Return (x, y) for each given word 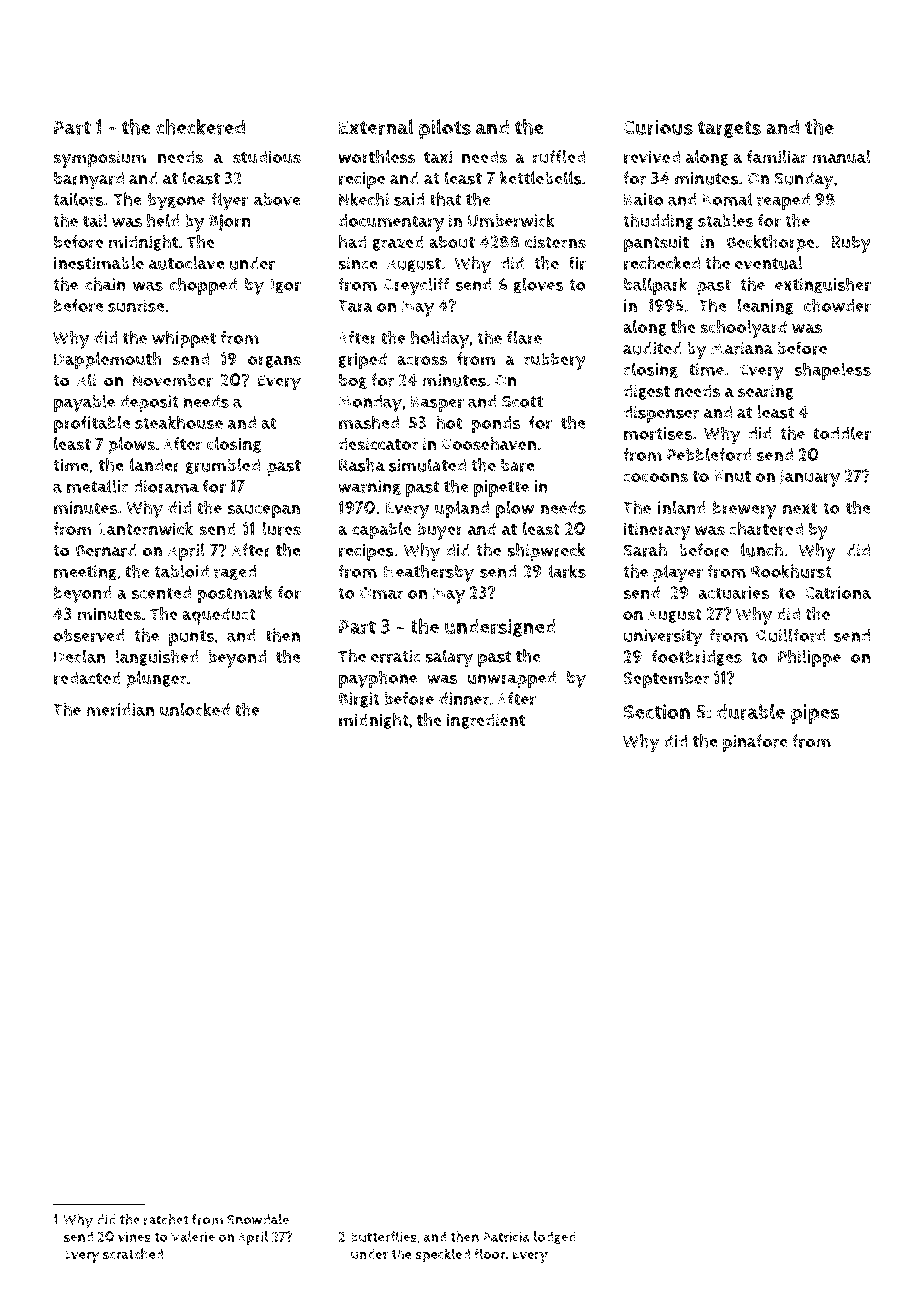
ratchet (166, 1219)
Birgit (359, 700)
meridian (120, 710)
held (163, 220)
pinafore (755, 743)
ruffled (559, 157)
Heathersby (429, 573)
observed (89, 635)
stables (726, 220)
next (800, 508)
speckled (443, 1255)
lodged (555, 1237)
